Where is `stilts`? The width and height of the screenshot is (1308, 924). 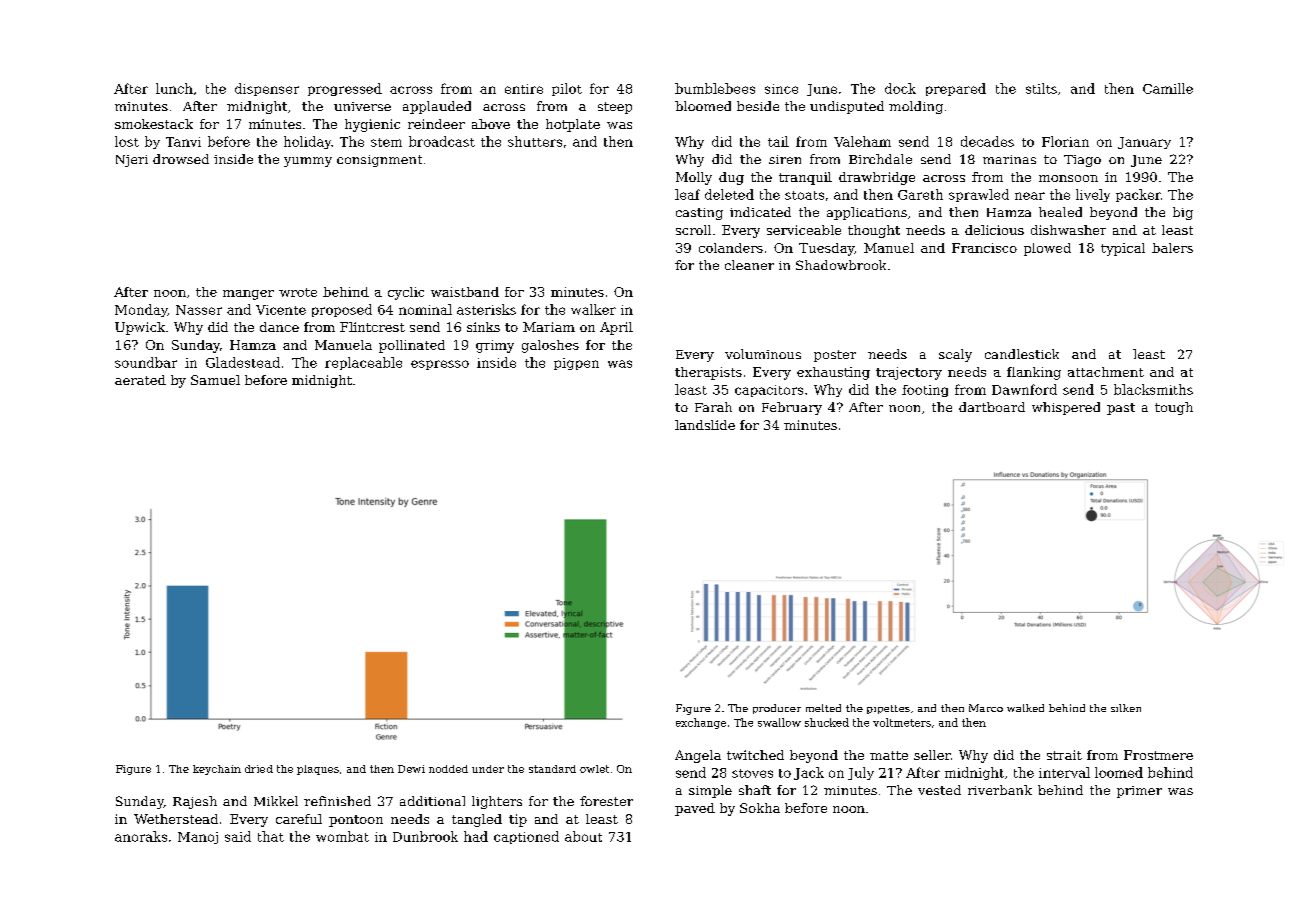
stilts is located at coordinates (1041, 88).
